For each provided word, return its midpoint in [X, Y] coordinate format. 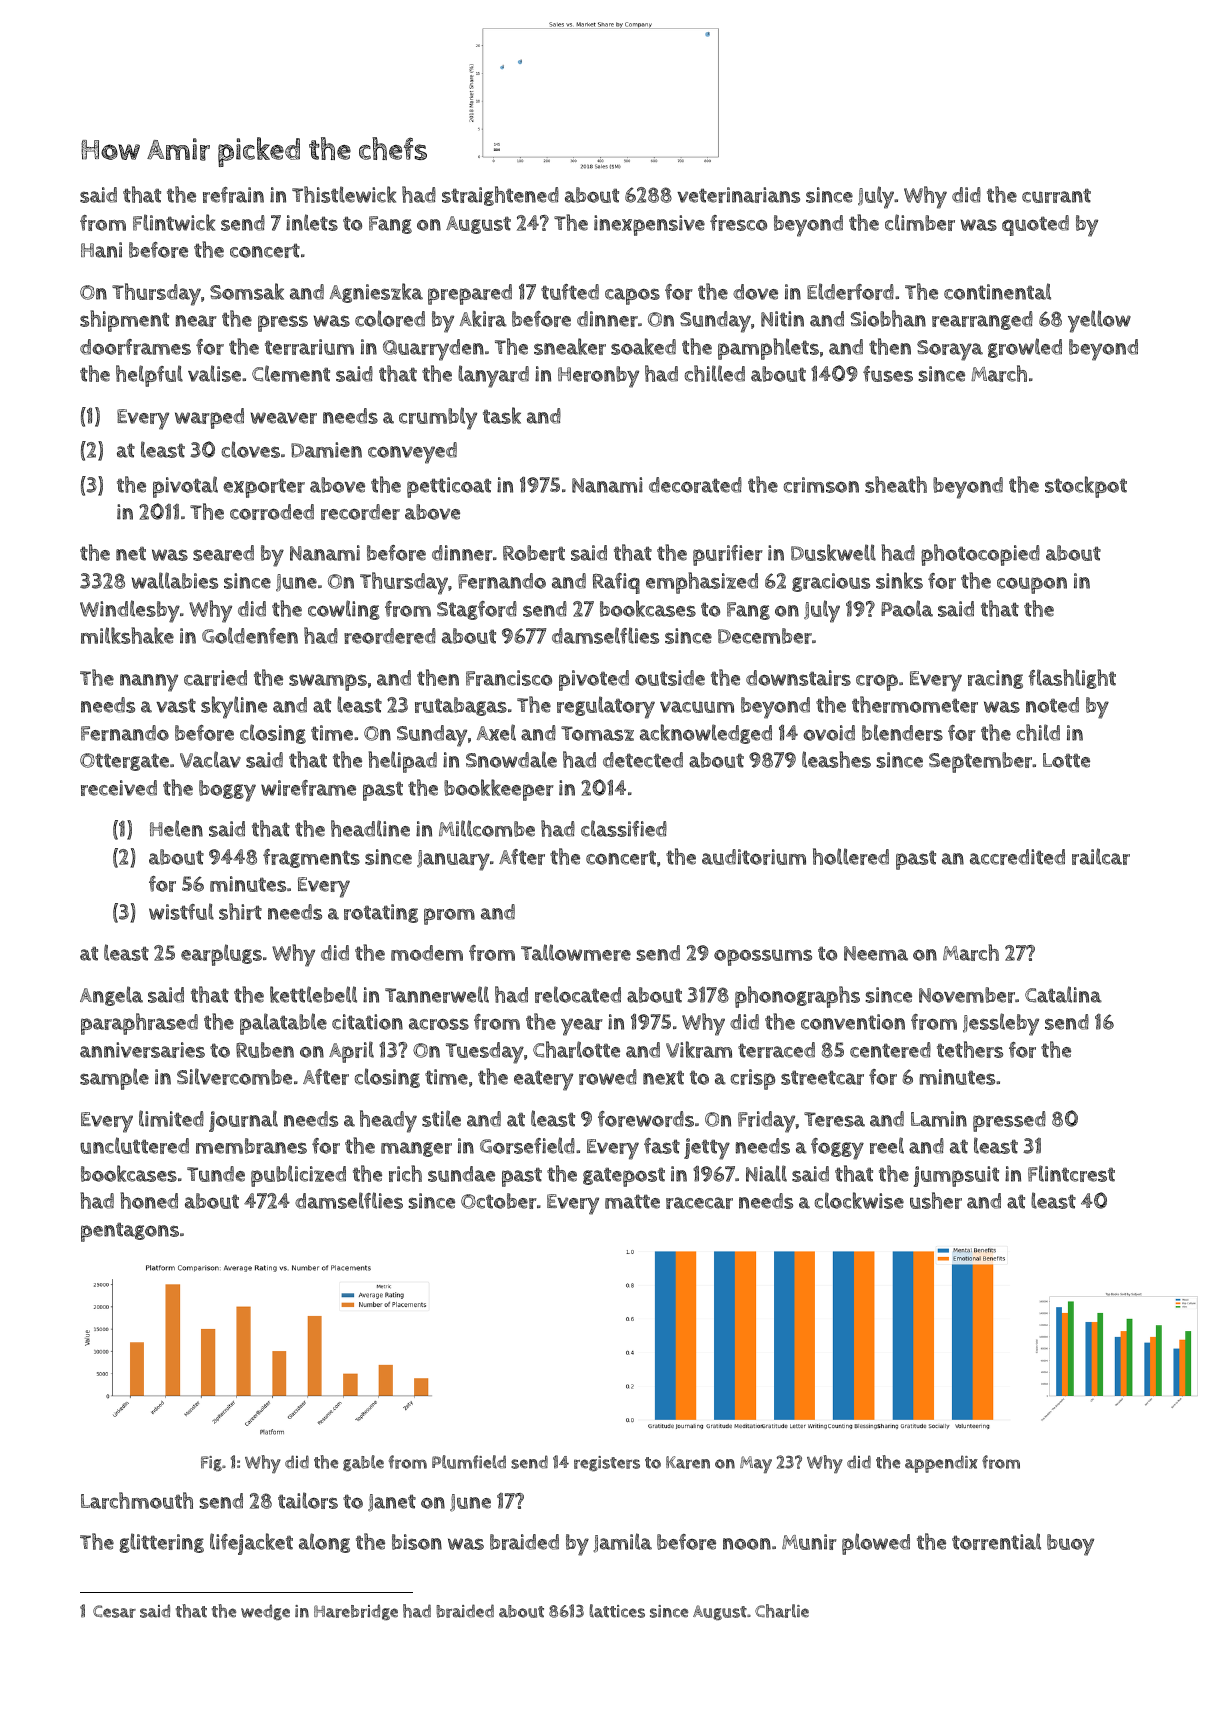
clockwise [859, 1200]
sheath [896, 484]
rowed [608, 1077]
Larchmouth [137, 1500]
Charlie [782, 1611]
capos [632, 296]
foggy [837, 1149]
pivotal [185, 487]
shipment [124, 321]
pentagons [130, 1232]
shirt [240, 911]
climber [920, 222]
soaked [643, 346]
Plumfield [469, 1462]
